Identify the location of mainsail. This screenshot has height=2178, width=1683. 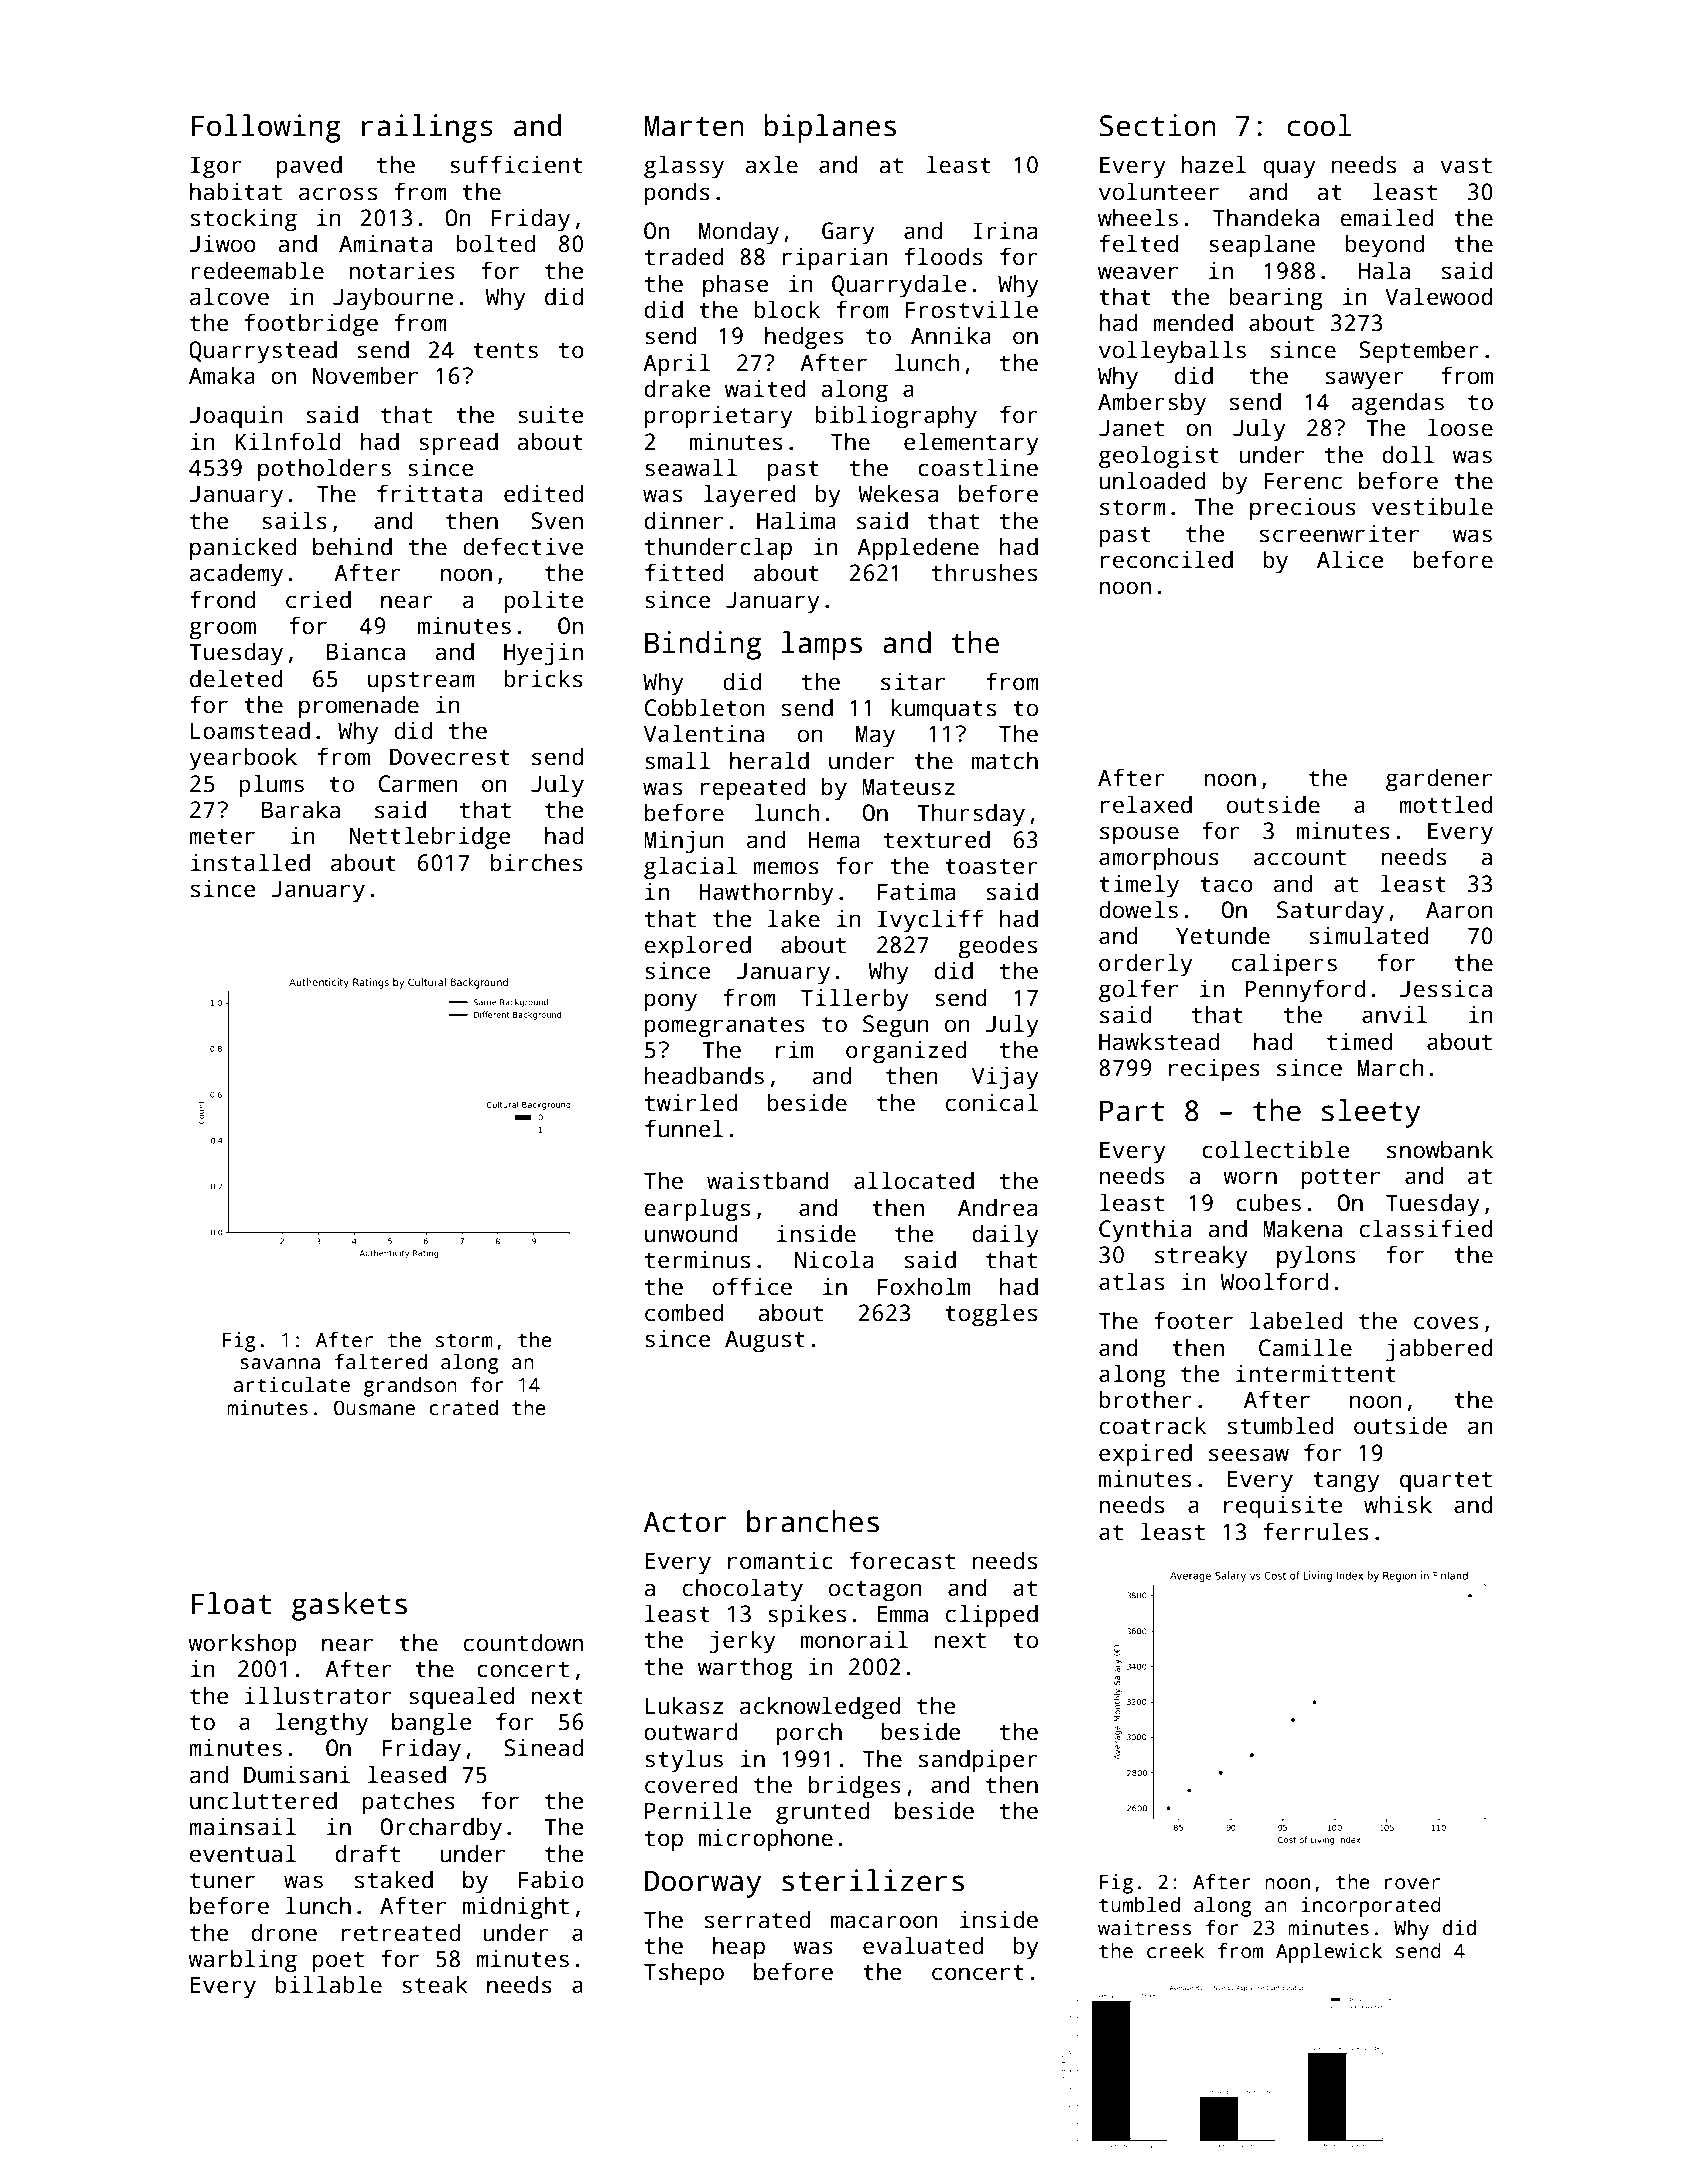
(242, 1826).
